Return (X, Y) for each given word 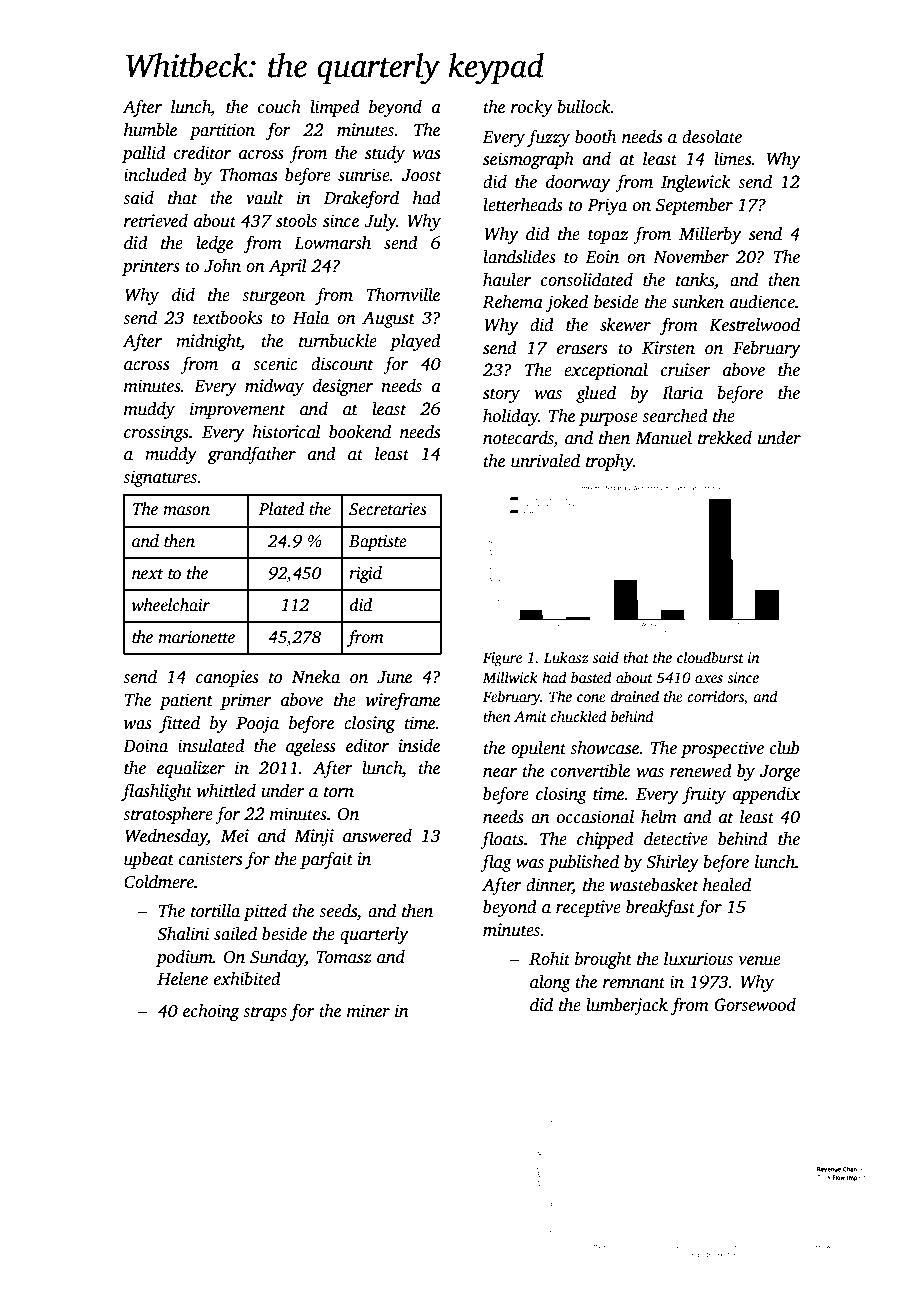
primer (245, 701)
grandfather (251, 455)
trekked (725, 438)
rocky (532, 108)
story (501, 395)
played (415, 342)
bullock (584, 107)
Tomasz (344, 957)
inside (419, 746)
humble (150, 130)
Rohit (549, 959)
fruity (704, 795)
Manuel (663, 438)
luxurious (698, 959)
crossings (156, 433)
